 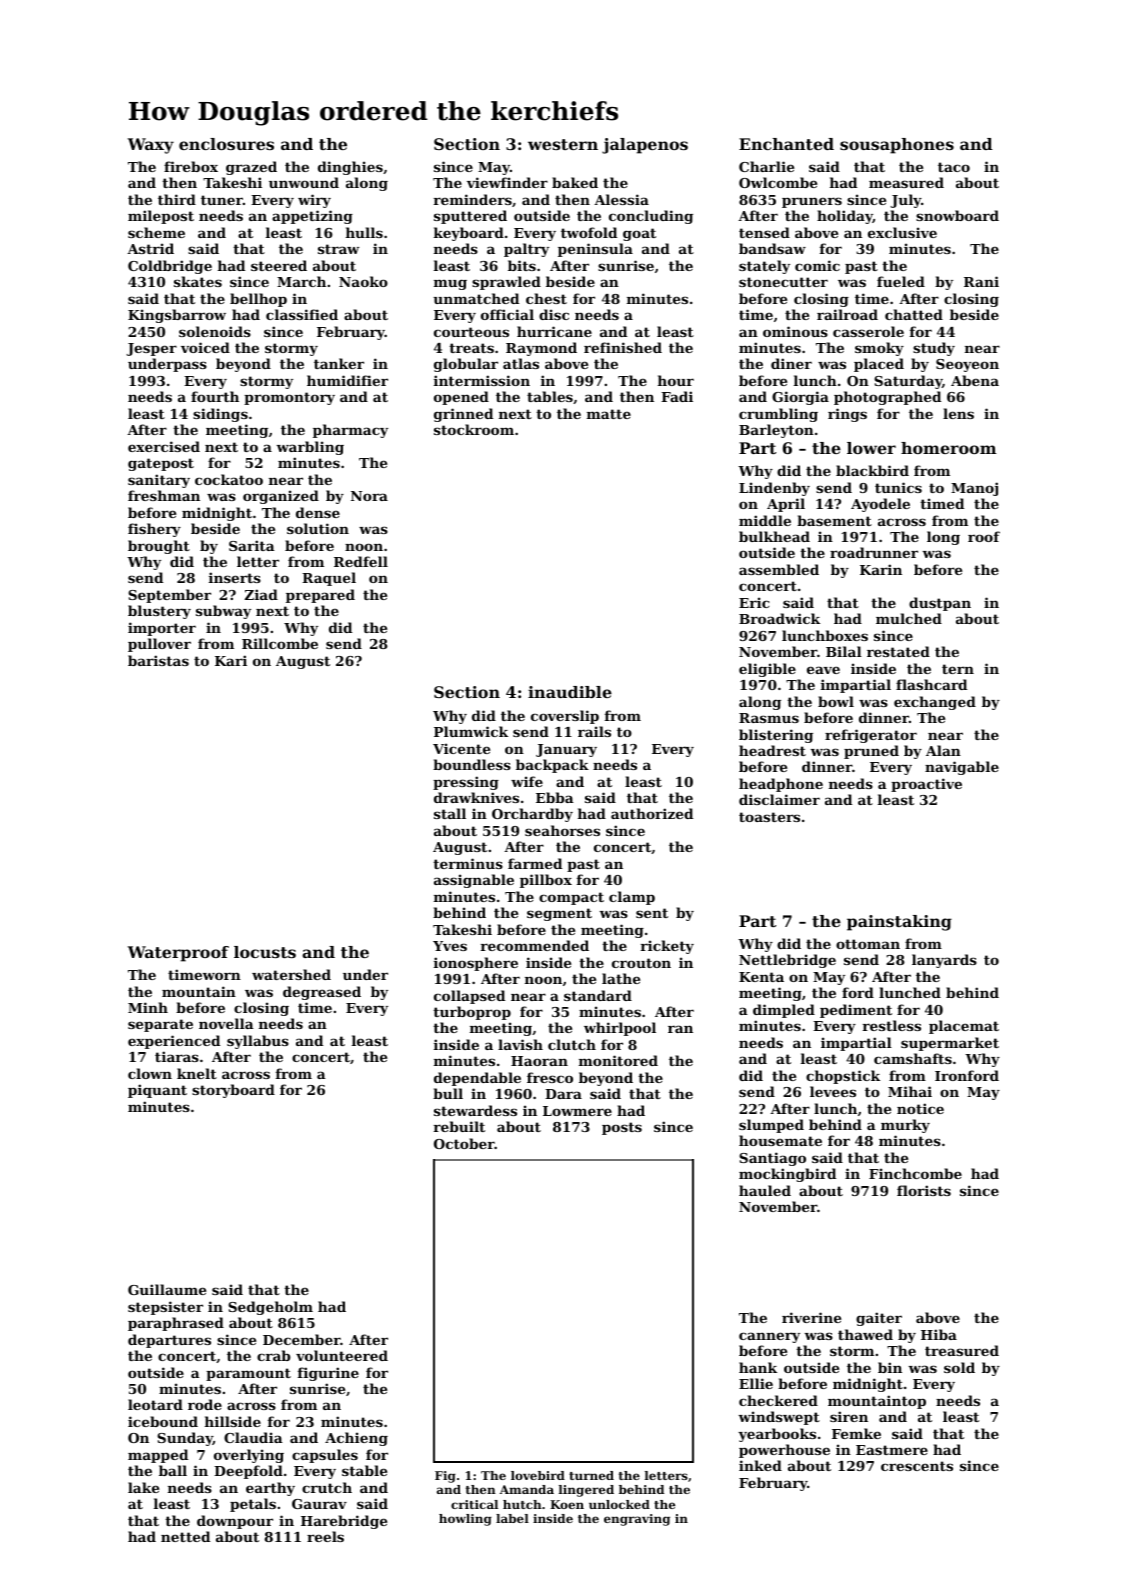 What do you see at coordinates (350, 168) in the screenshot?
I see `dinghies` at bounding box center [350, 168].
